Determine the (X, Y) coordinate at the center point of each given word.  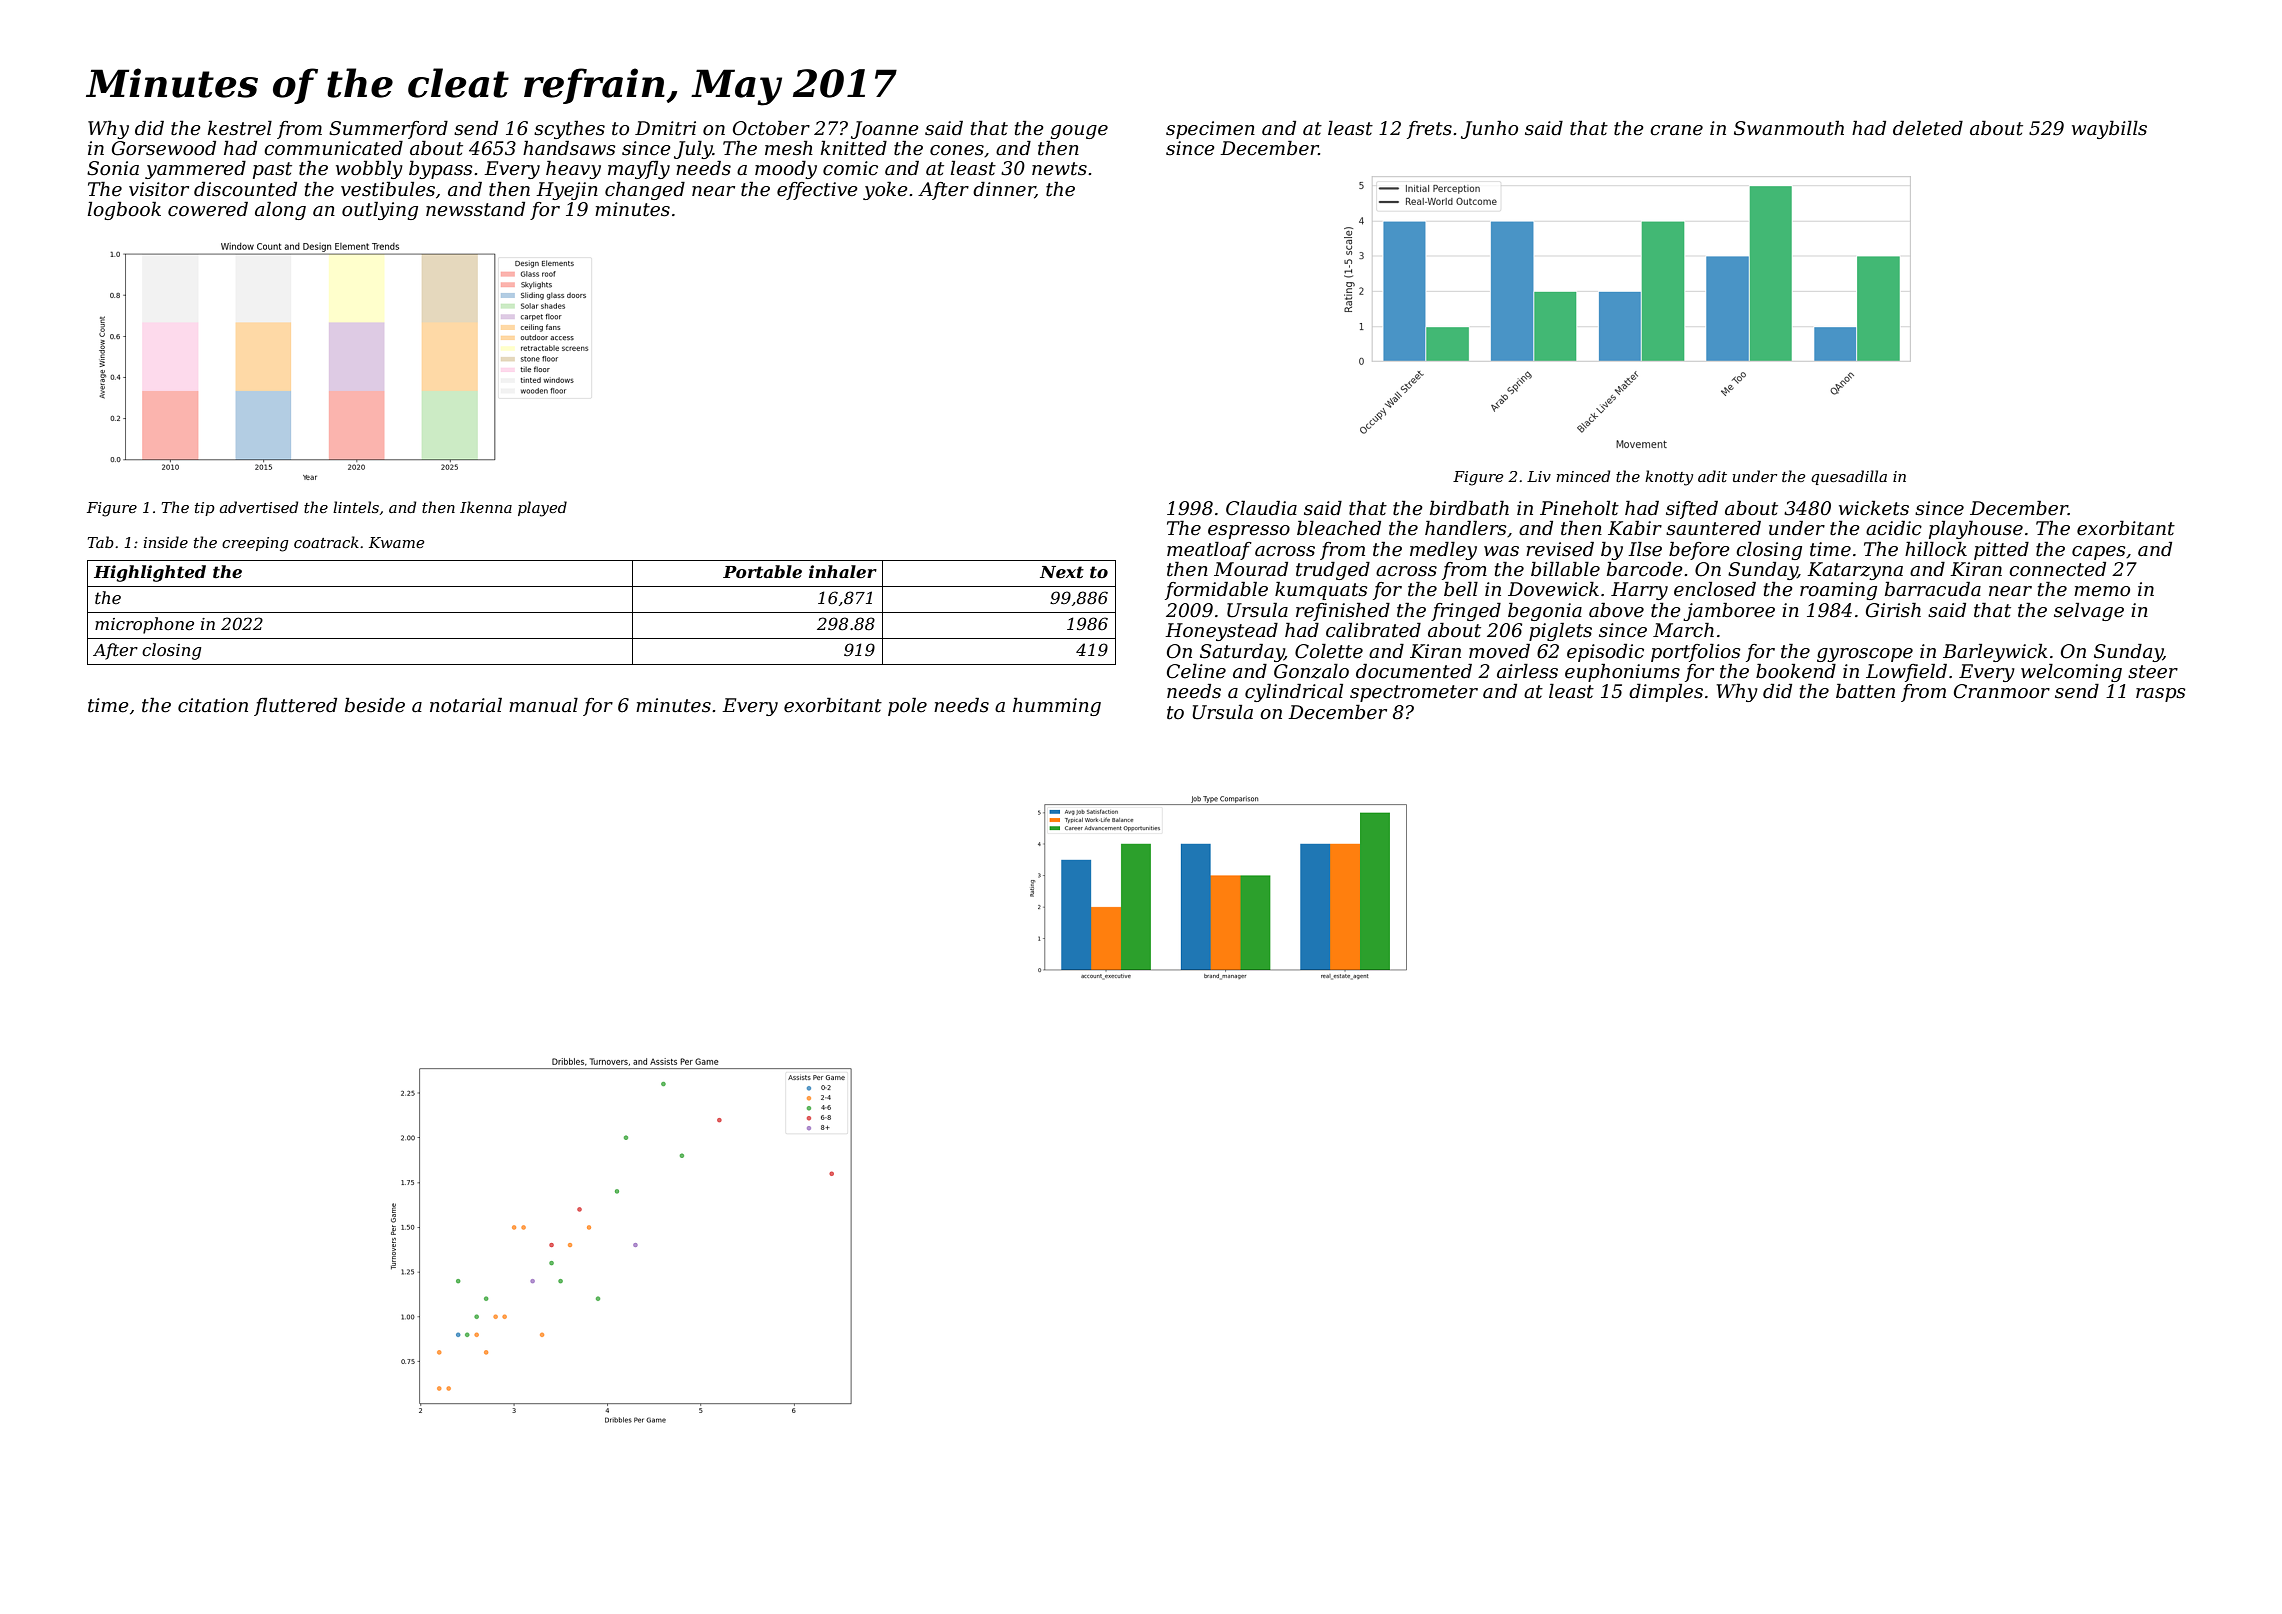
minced (1583, 476)
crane (1676, 130)
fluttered (295, 707)
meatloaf (1209, 551)
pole (907, 707)
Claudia (1261, 508)
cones (957, 150)
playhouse (1976, 530)
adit (1712, 476)
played (542, 509)
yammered (195, 170)
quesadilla (1849, 477)
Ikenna (486, 507)
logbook (124, 211)
